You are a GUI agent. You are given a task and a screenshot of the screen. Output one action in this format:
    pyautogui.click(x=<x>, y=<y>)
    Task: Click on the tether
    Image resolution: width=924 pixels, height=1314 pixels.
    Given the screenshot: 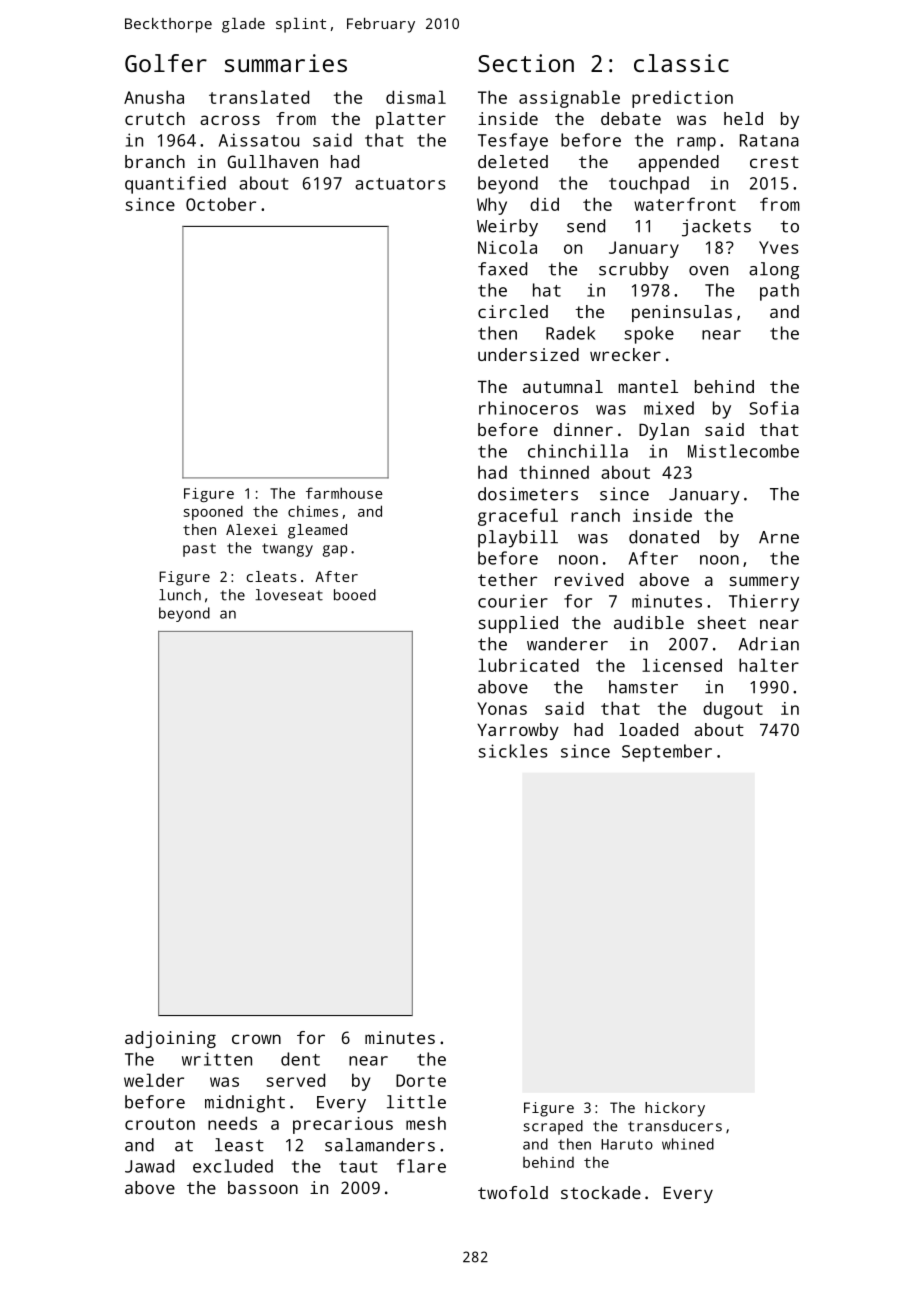 What is the action you would take?
    pyautogui.click(x=507, y=579)
